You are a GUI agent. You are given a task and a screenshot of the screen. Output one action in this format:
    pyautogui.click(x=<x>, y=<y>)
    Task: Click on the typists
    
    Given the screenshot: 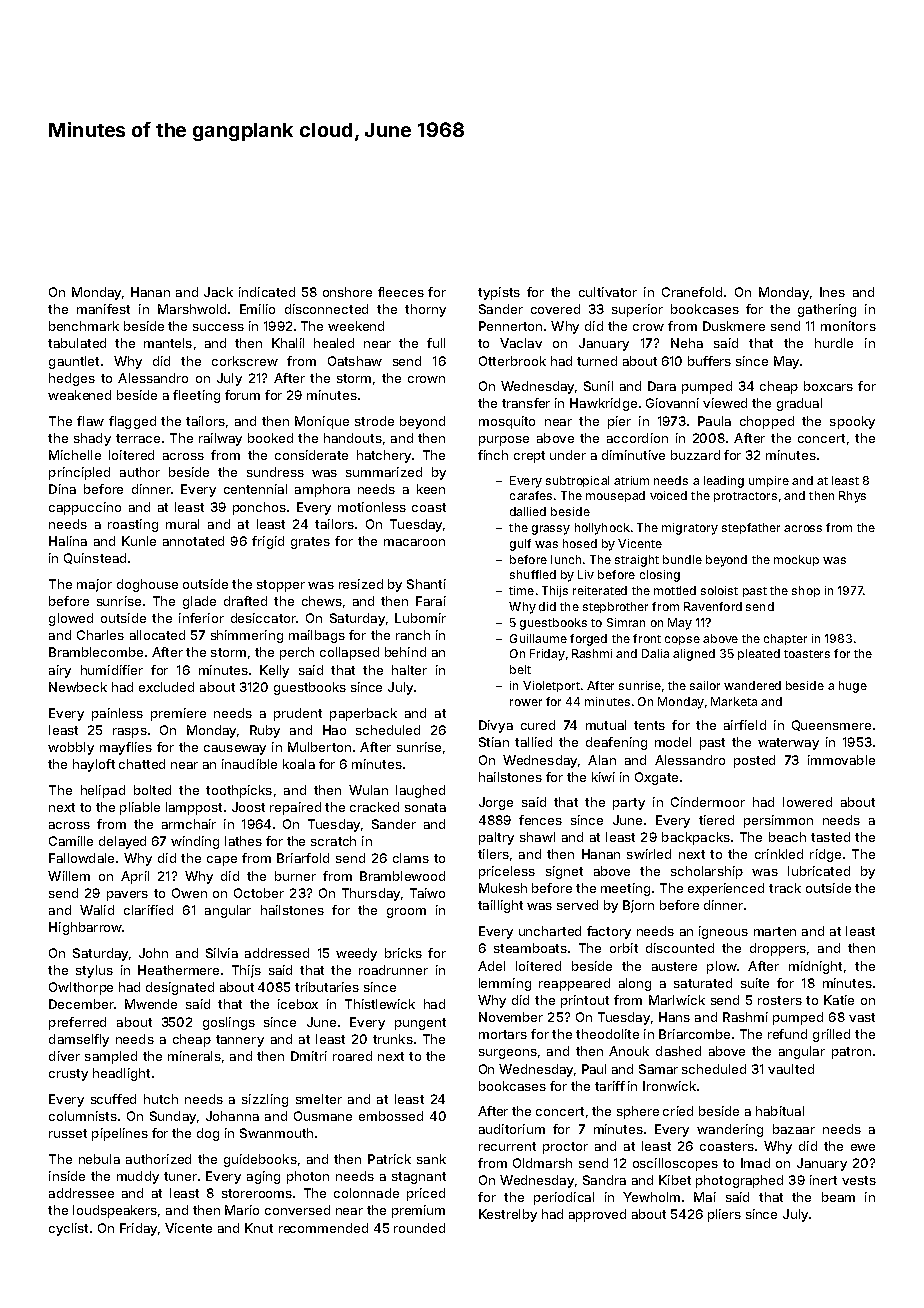 What is the action you would take?
    pyautogui.click(x=499, y=293)
